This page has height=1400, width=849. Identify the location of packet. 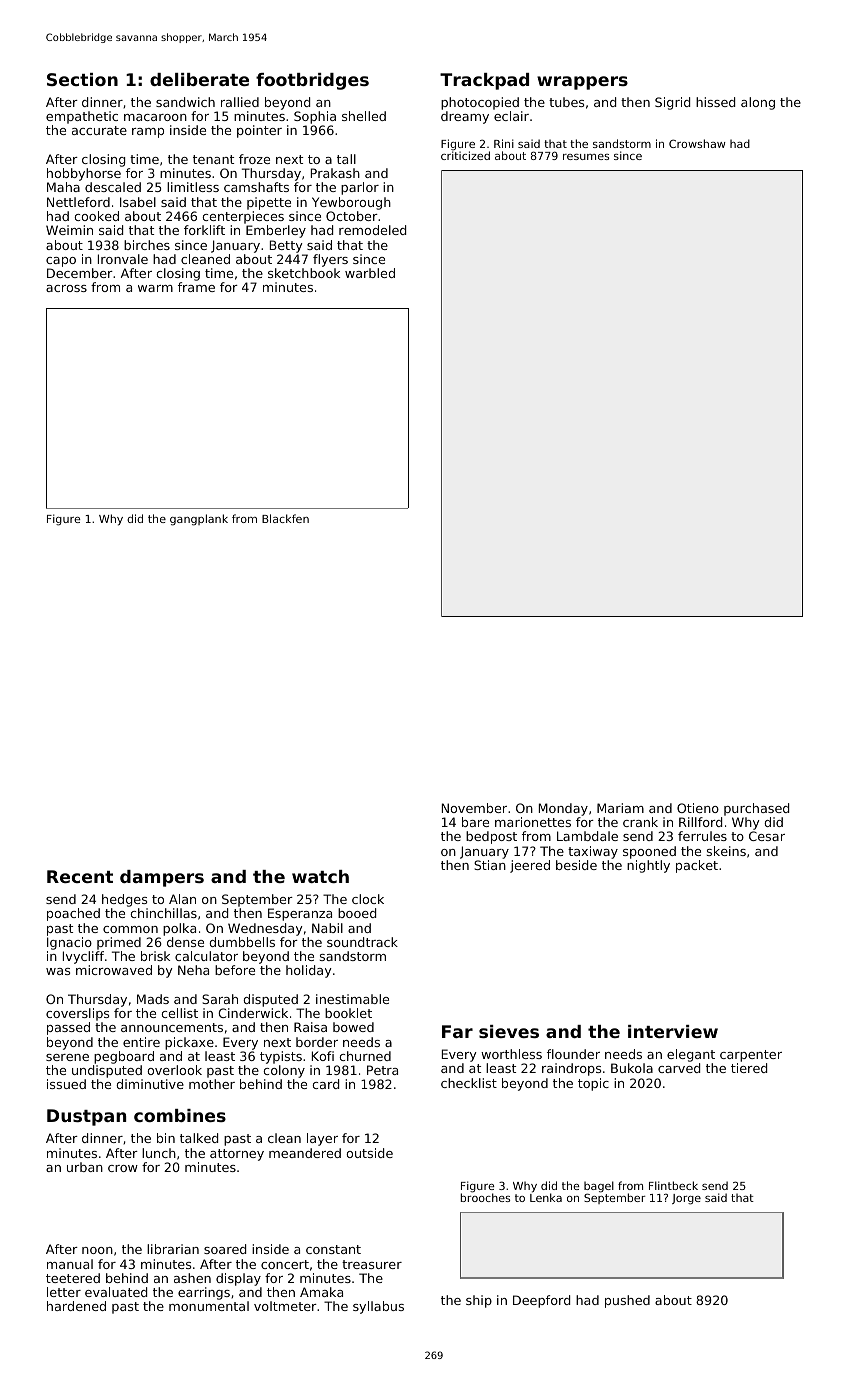
(697, 866).
